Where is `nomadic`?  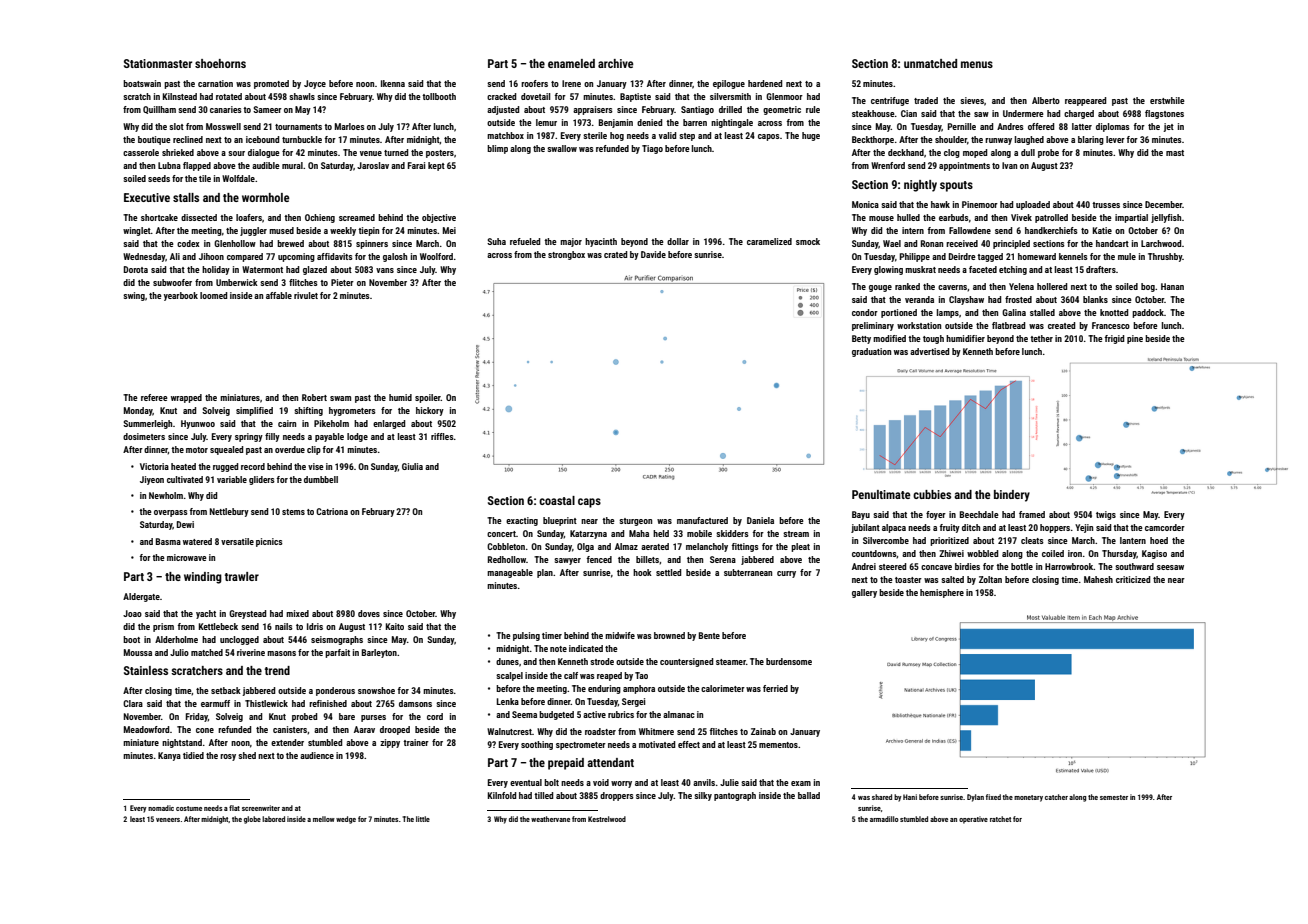
nomadic is located at coordinates (161, 808).
